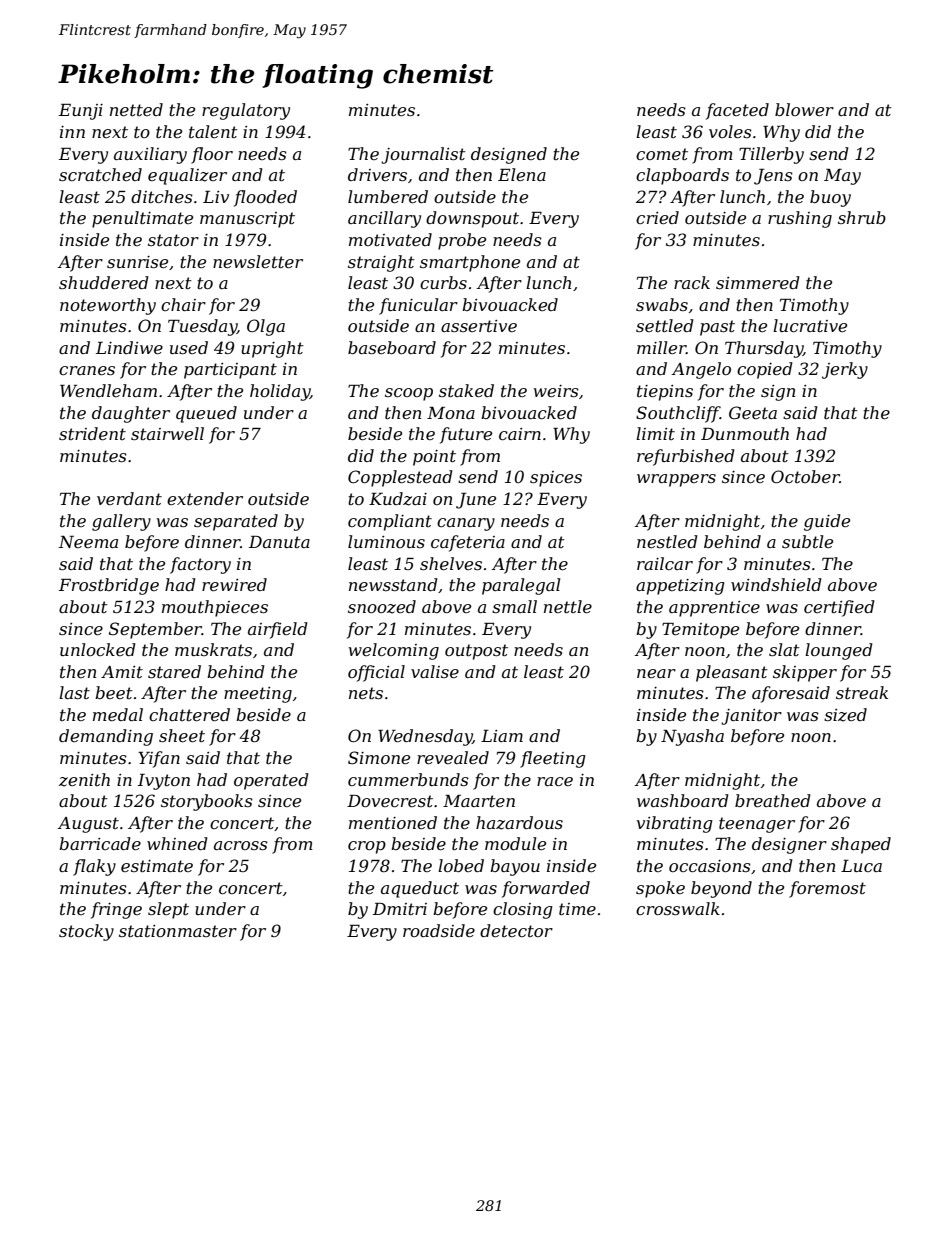 This image has width=952, height=1233. I want to click on Tillerby, so click(771, 155).
